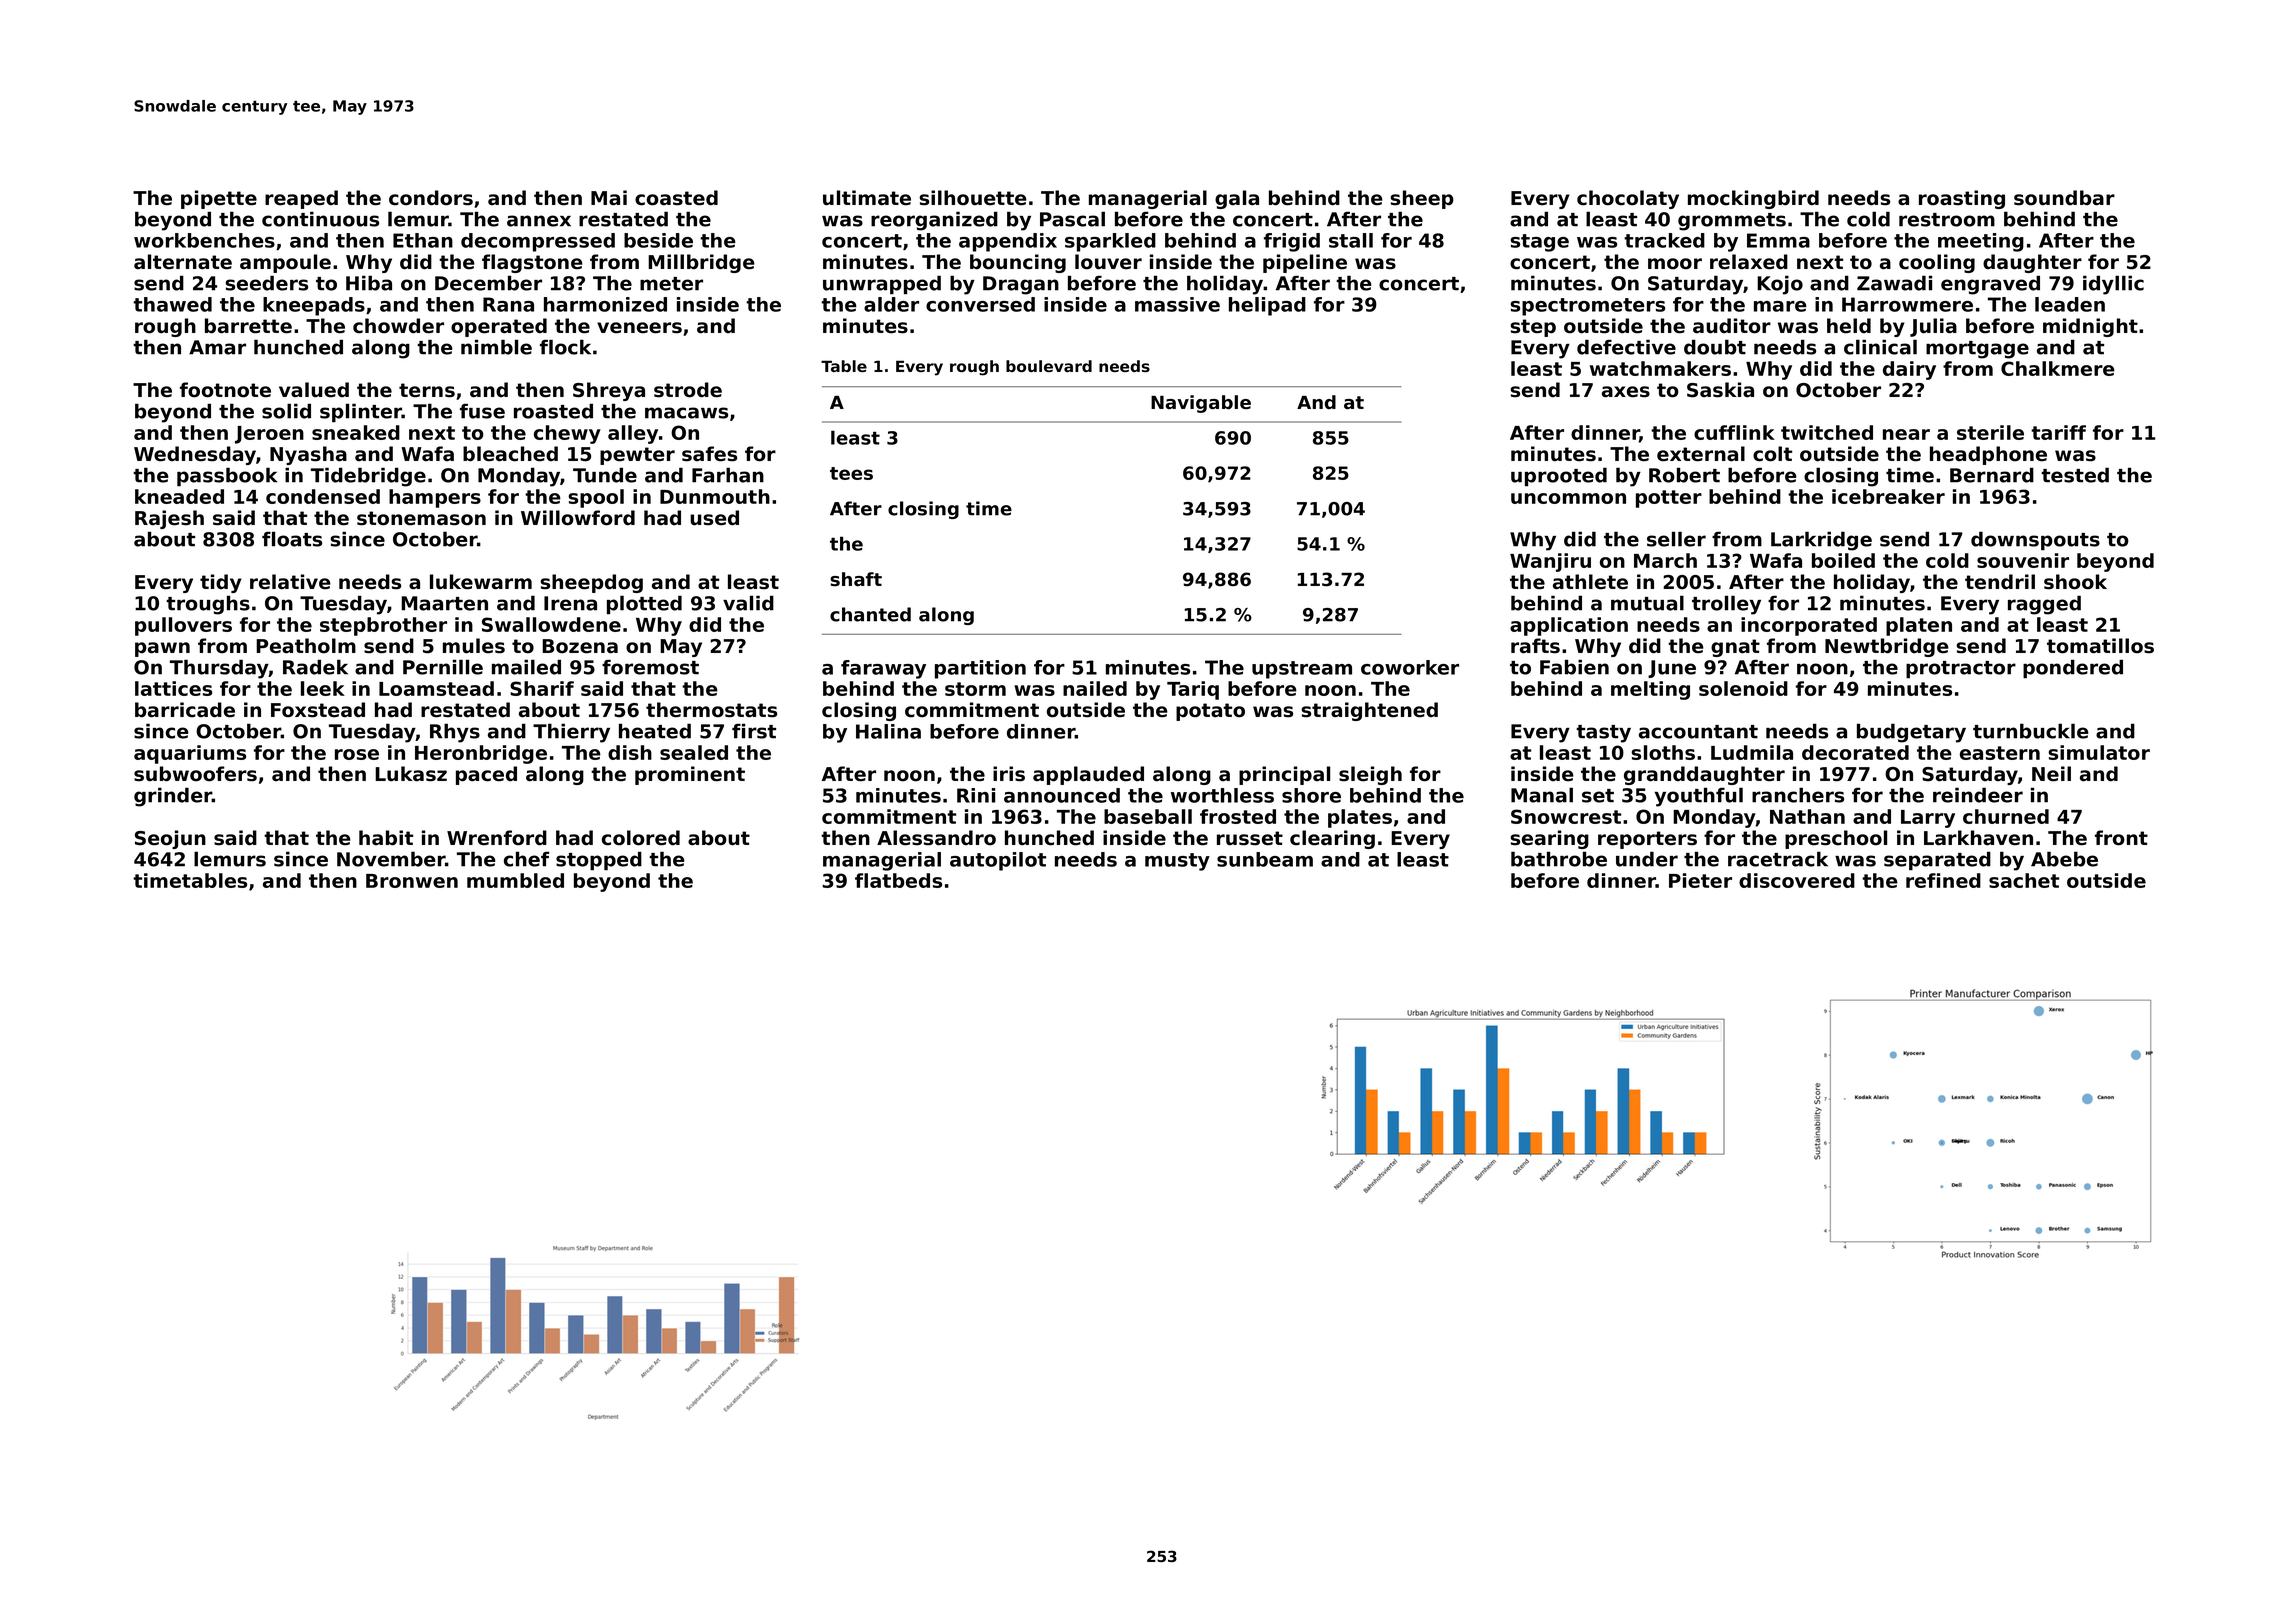 This screenshot has height=1620, width=2292. What do you see at coordinates (851, 473) in the screenshot?
I see `tees` at bounding box center [851, 473].
